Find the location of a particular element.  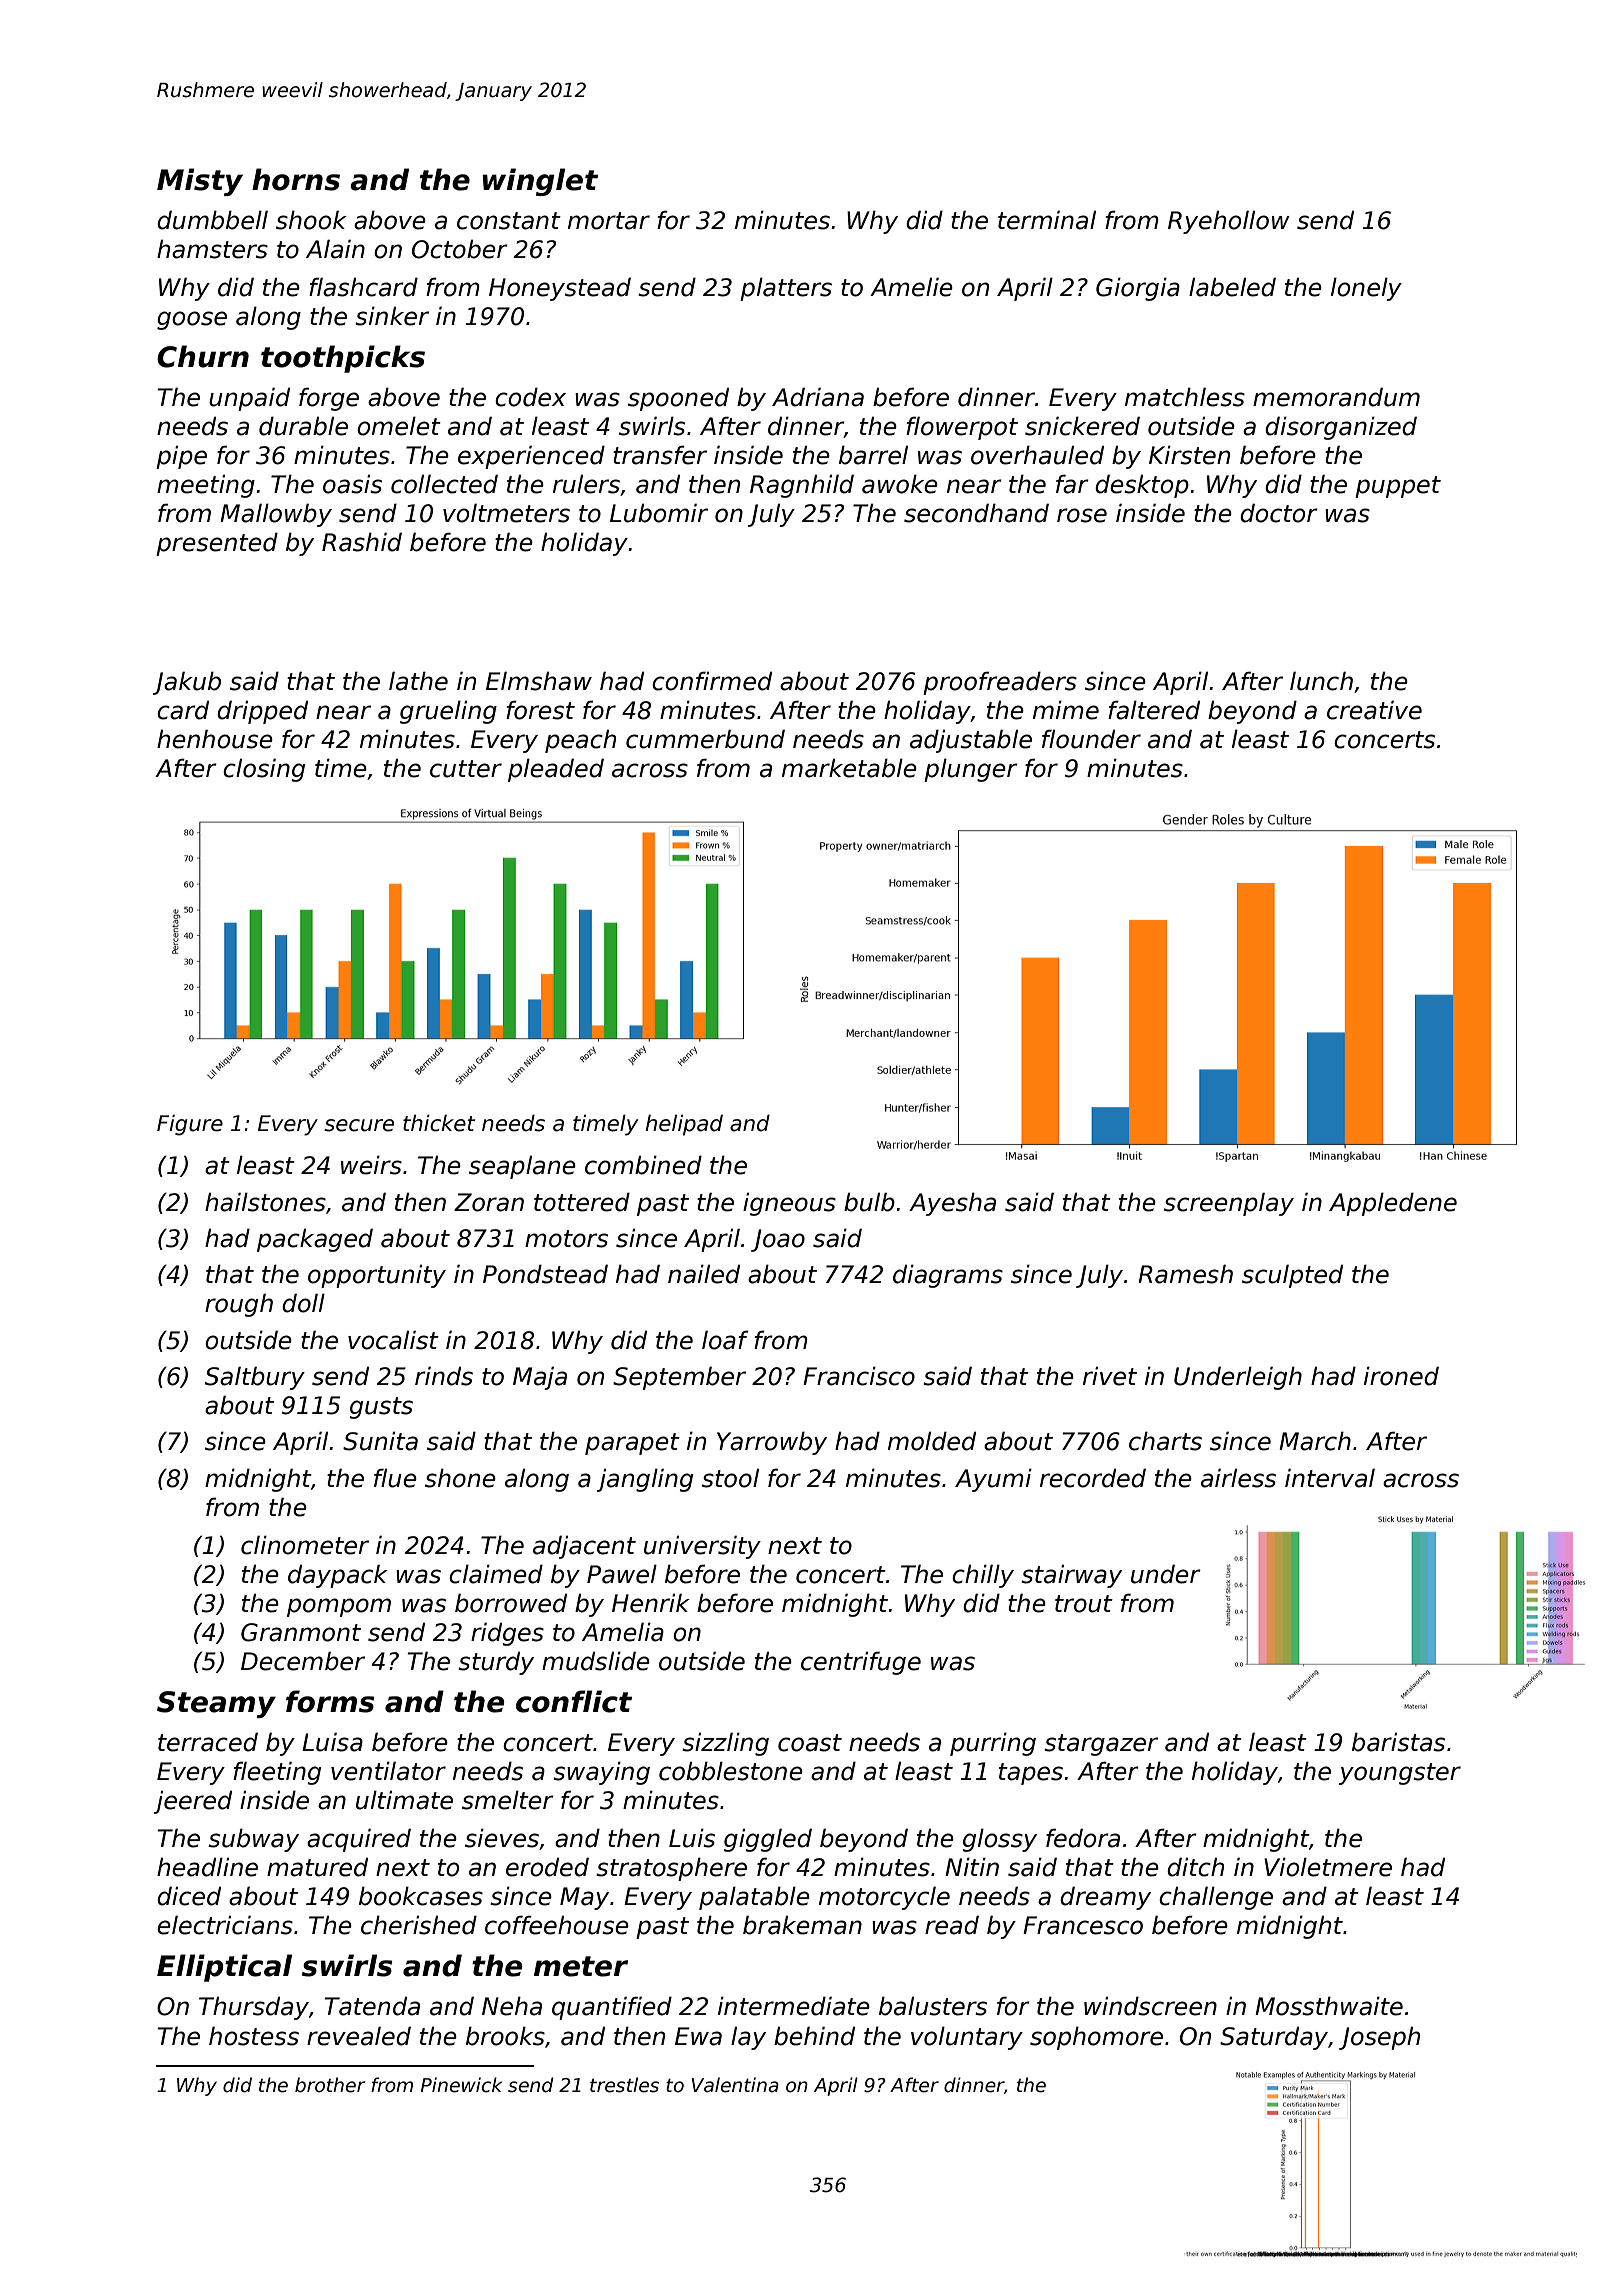

thicket is located at coordinates (439, 1123).
